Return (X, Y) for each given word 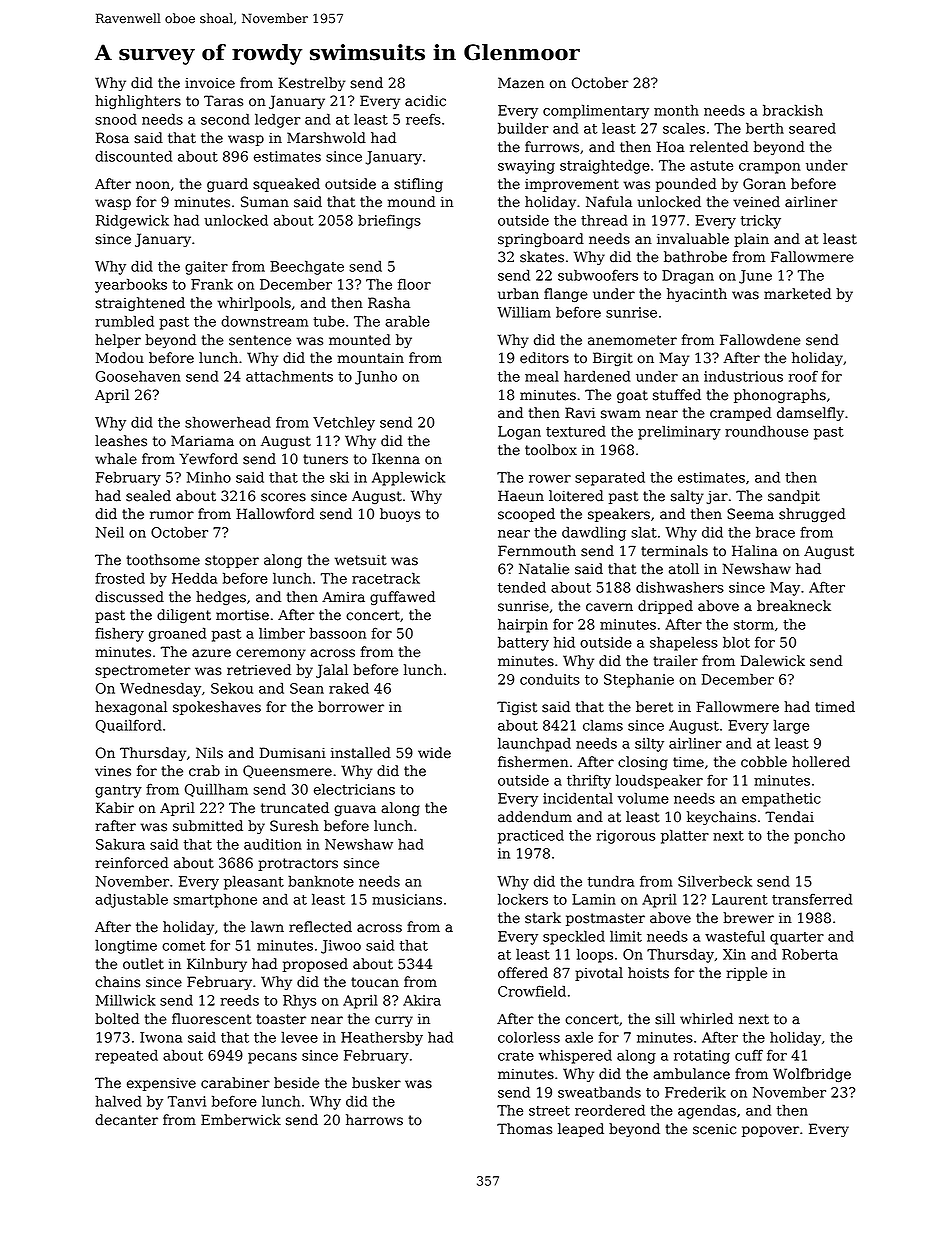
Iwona (161, 1037)
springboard (541, 240)
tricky (761, 222)
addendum (535, 817)
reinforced (132, 863)
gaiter (206, 268)
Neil (110, 532)
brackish (793, 110)
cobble (764, 762)
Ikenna (396, 459)
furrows (552, 147)
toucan (375, 982)
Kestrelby (311, 84)
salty (687, 497)
